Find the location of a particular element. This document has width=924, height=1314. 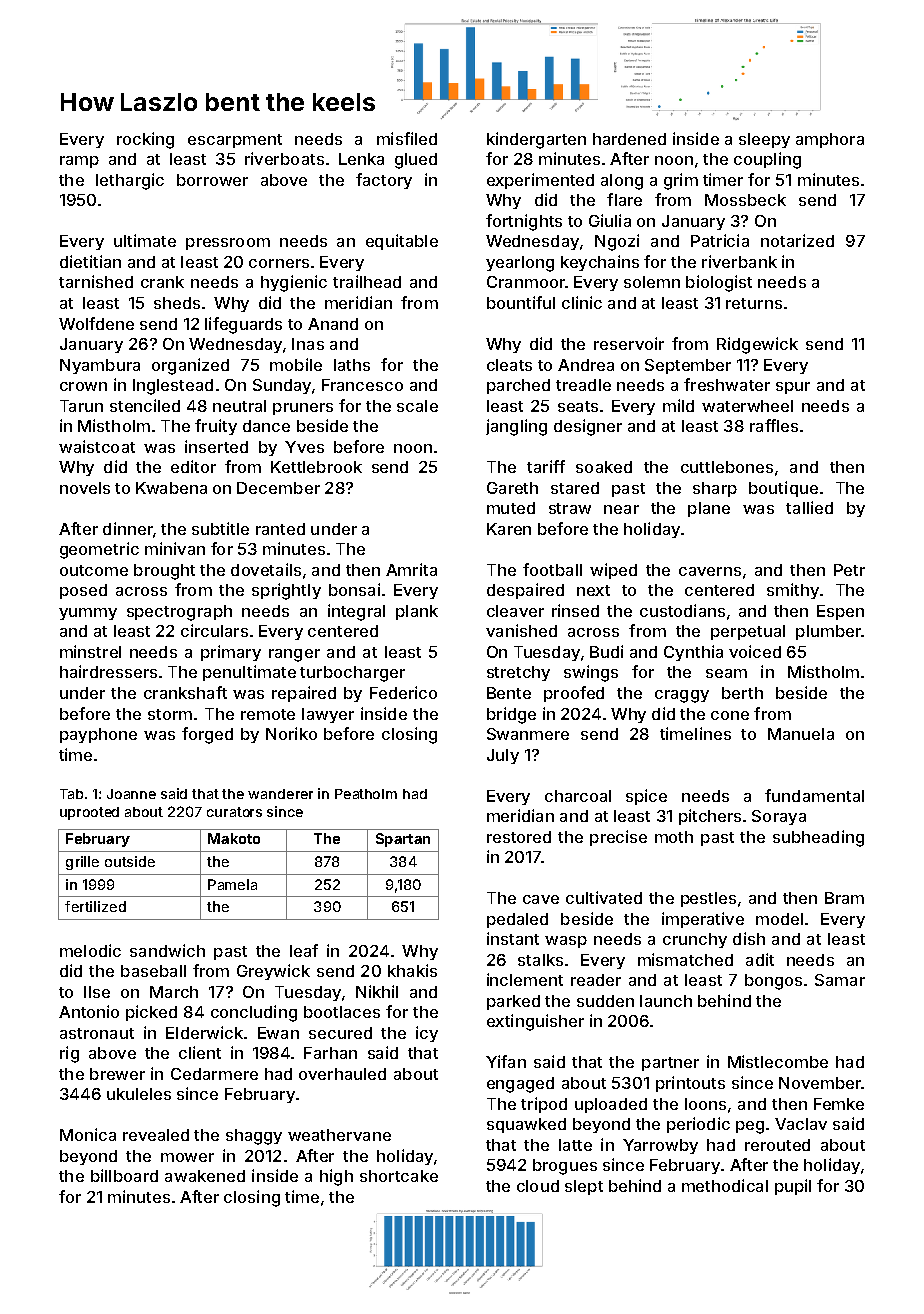

bountiful is located at coordinates (521, 302).
